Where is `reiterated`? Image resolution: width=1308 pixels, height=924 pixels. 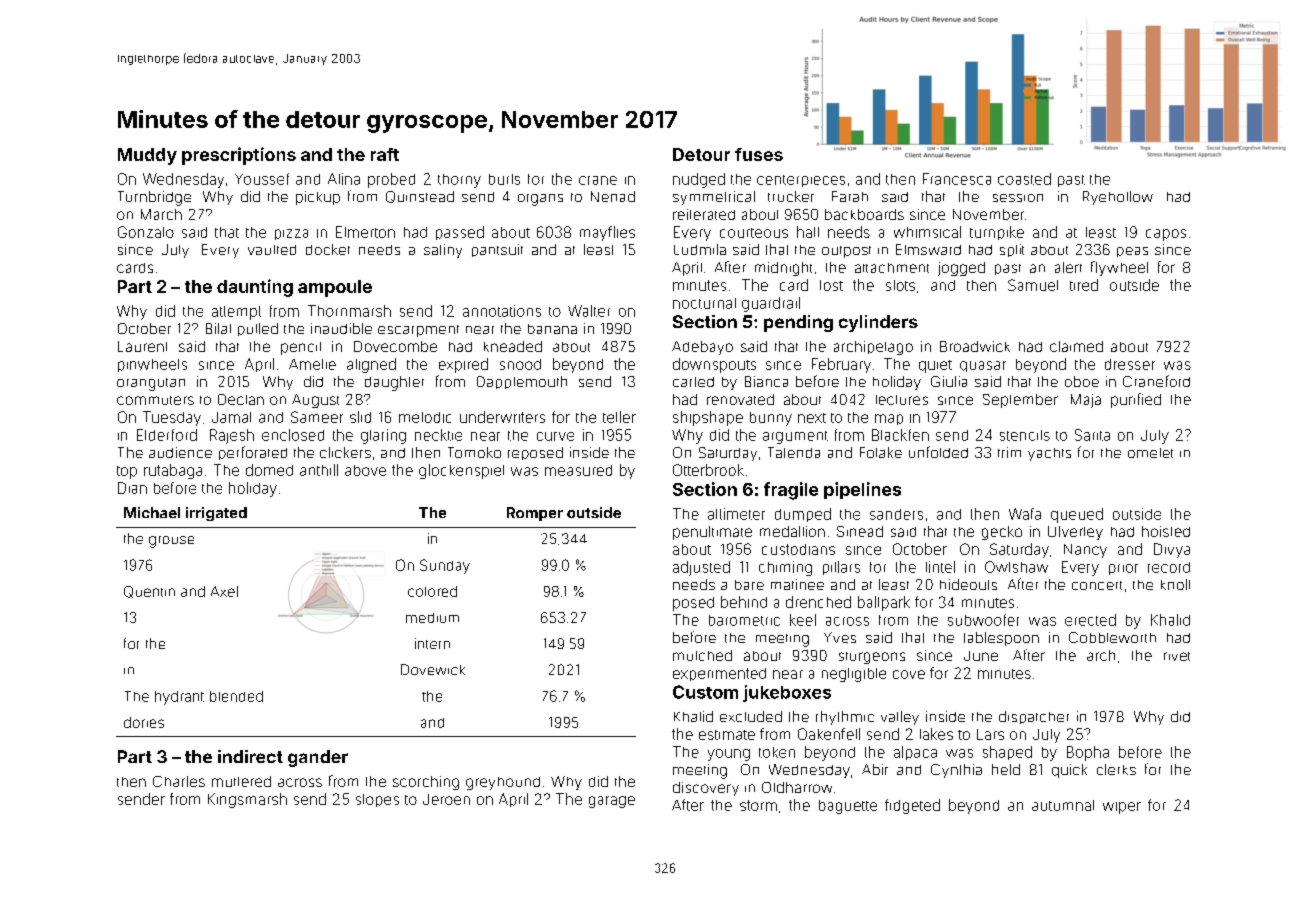
reiterated is located at coordinates (704, 214).
